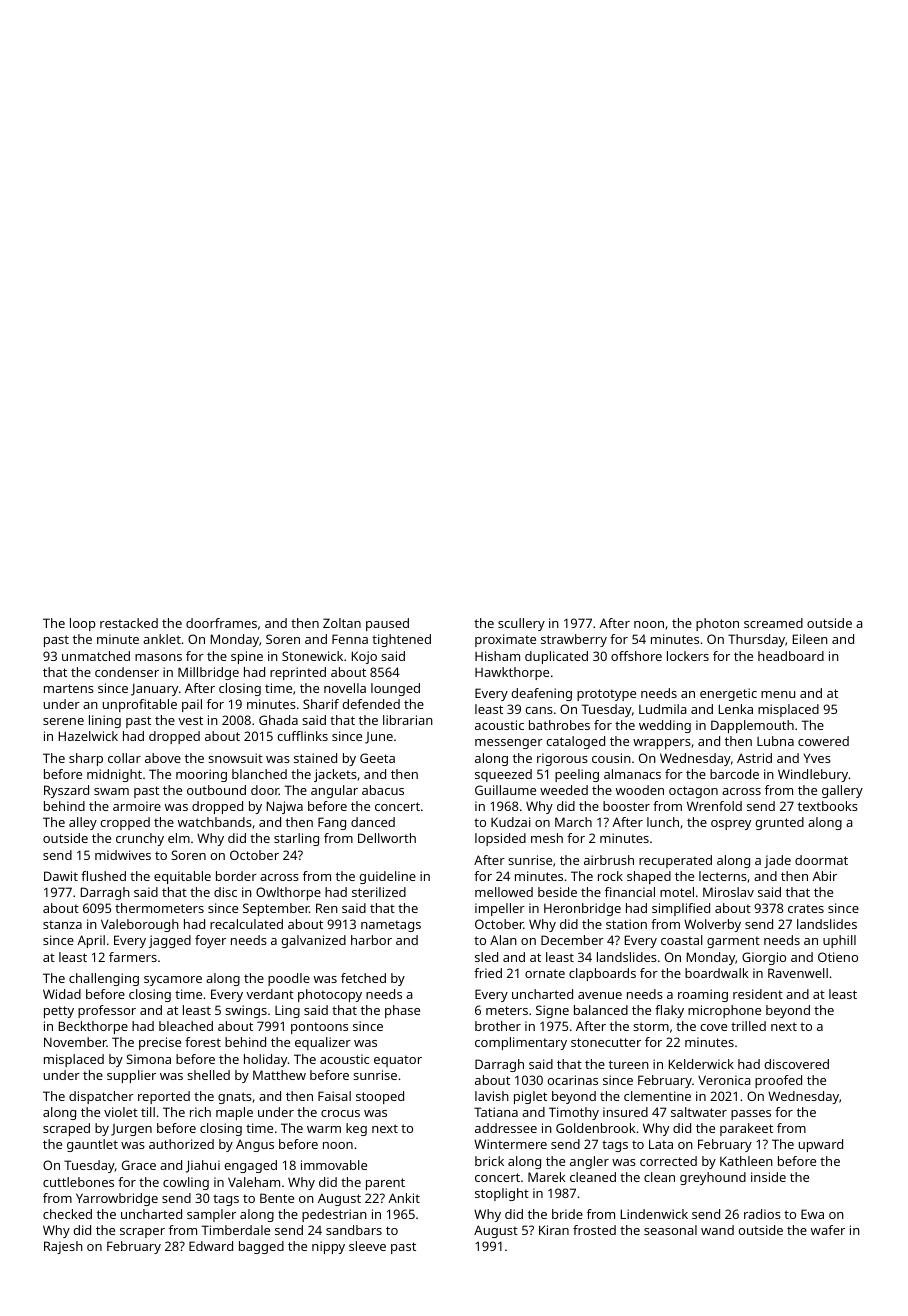 The height and width of the screenshot is (1316, 908). Describe the element at coordinates (367, 1246) in the screenshot. I see `sleeve` at that location.
